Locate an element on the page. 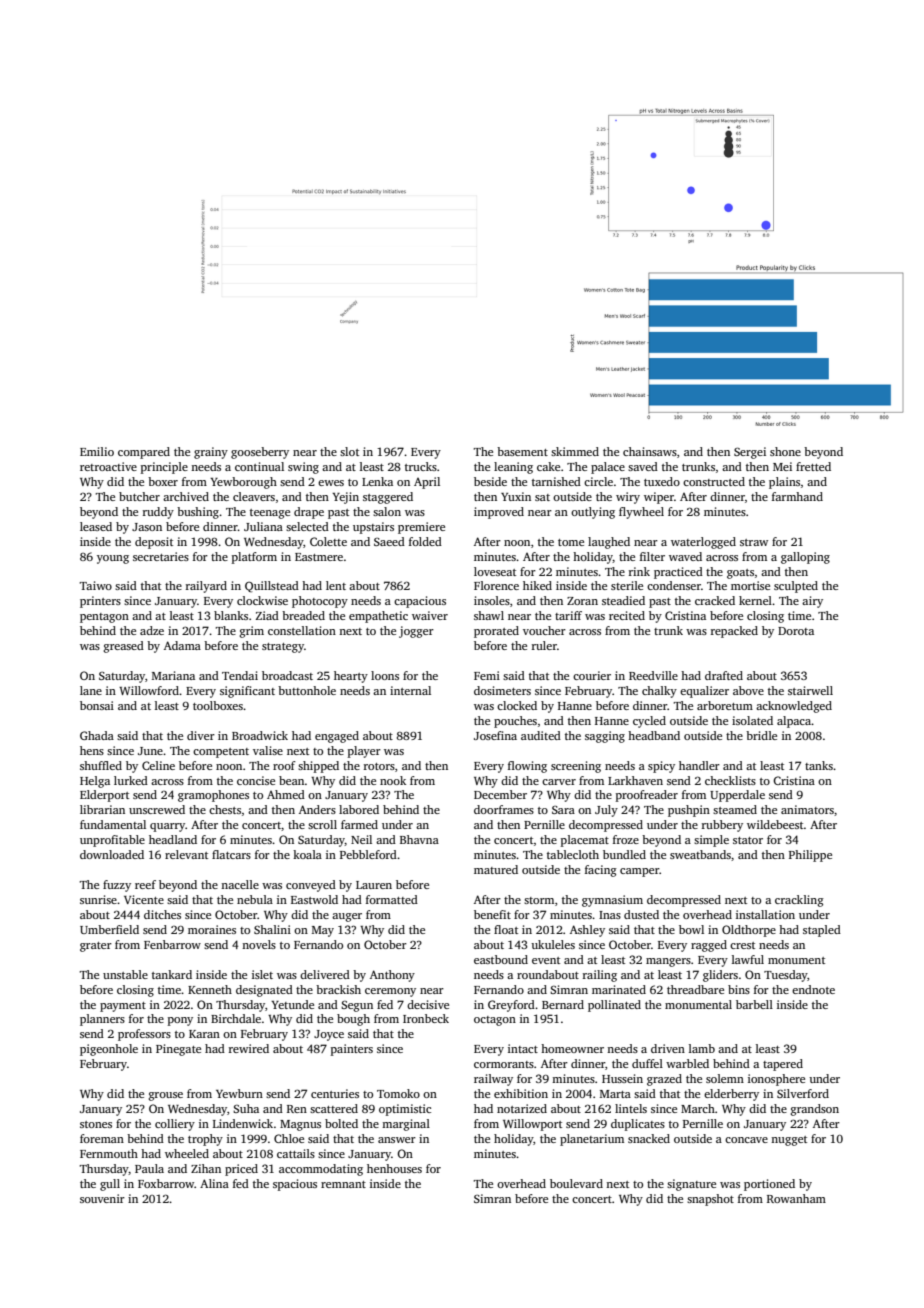 The image size is (924, 1308). basement is located at coordinates (522, 451).
